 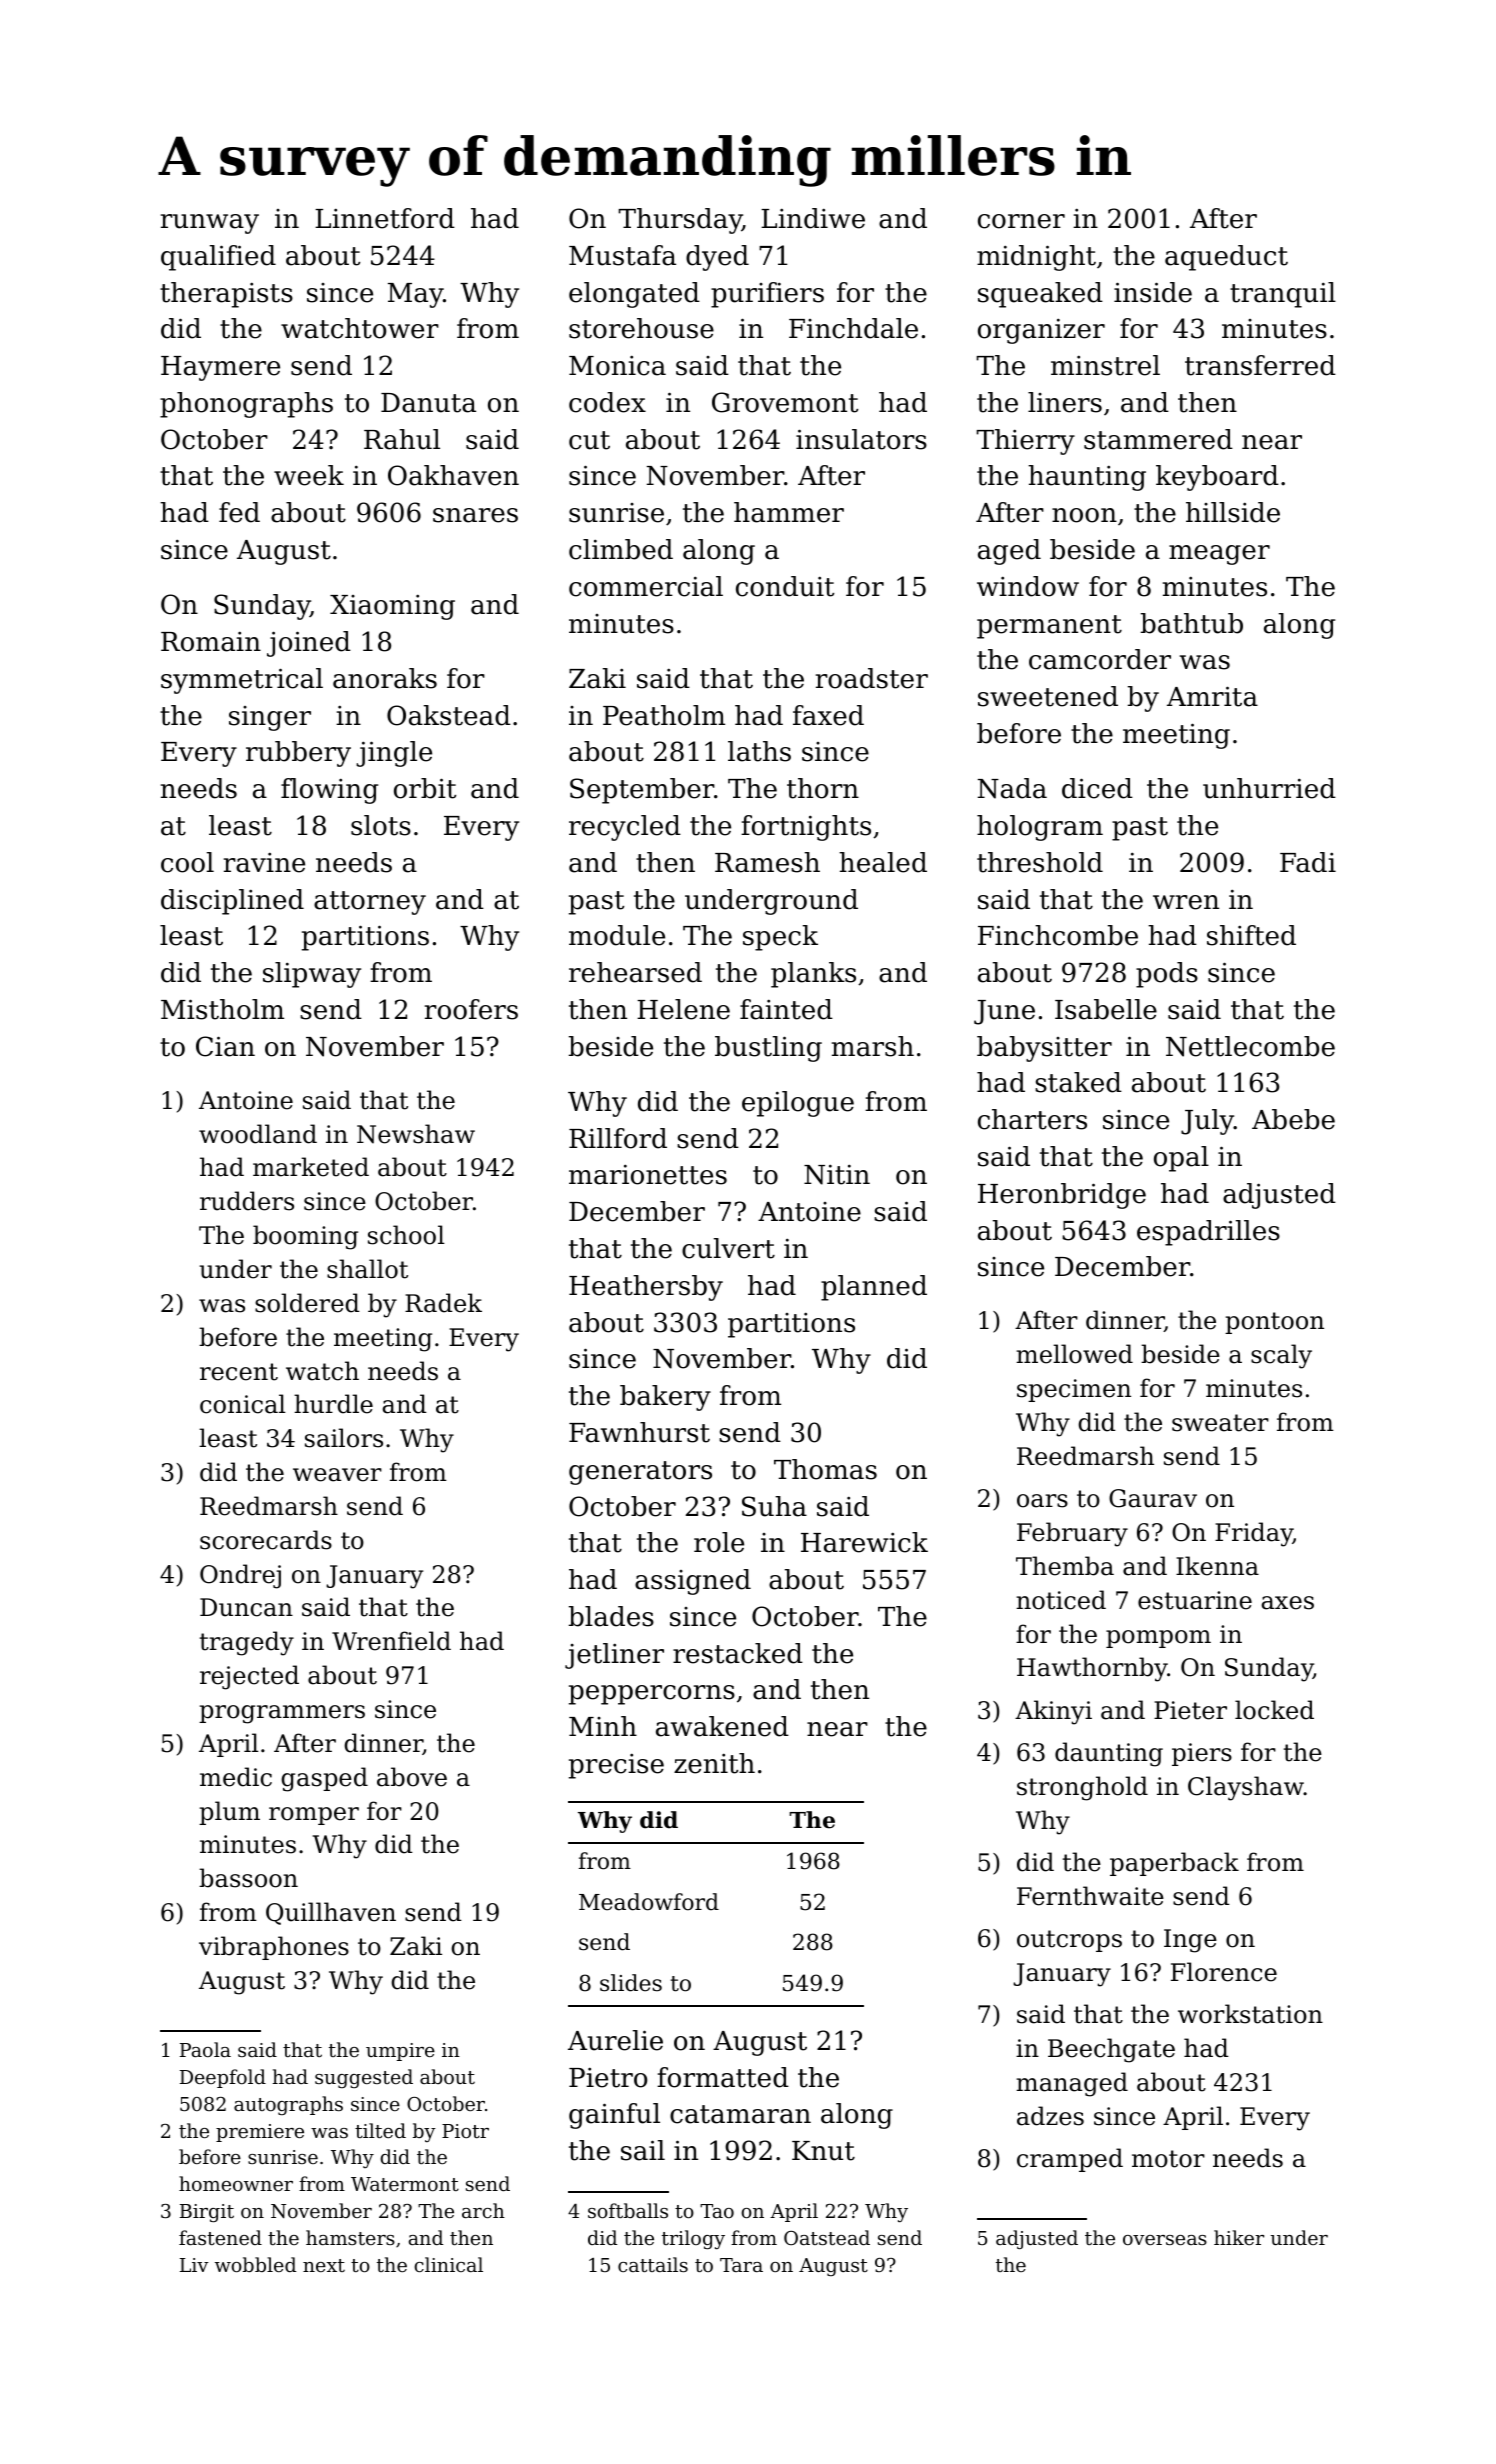 I want to click on clinical, so click(x=449, y=2264).
